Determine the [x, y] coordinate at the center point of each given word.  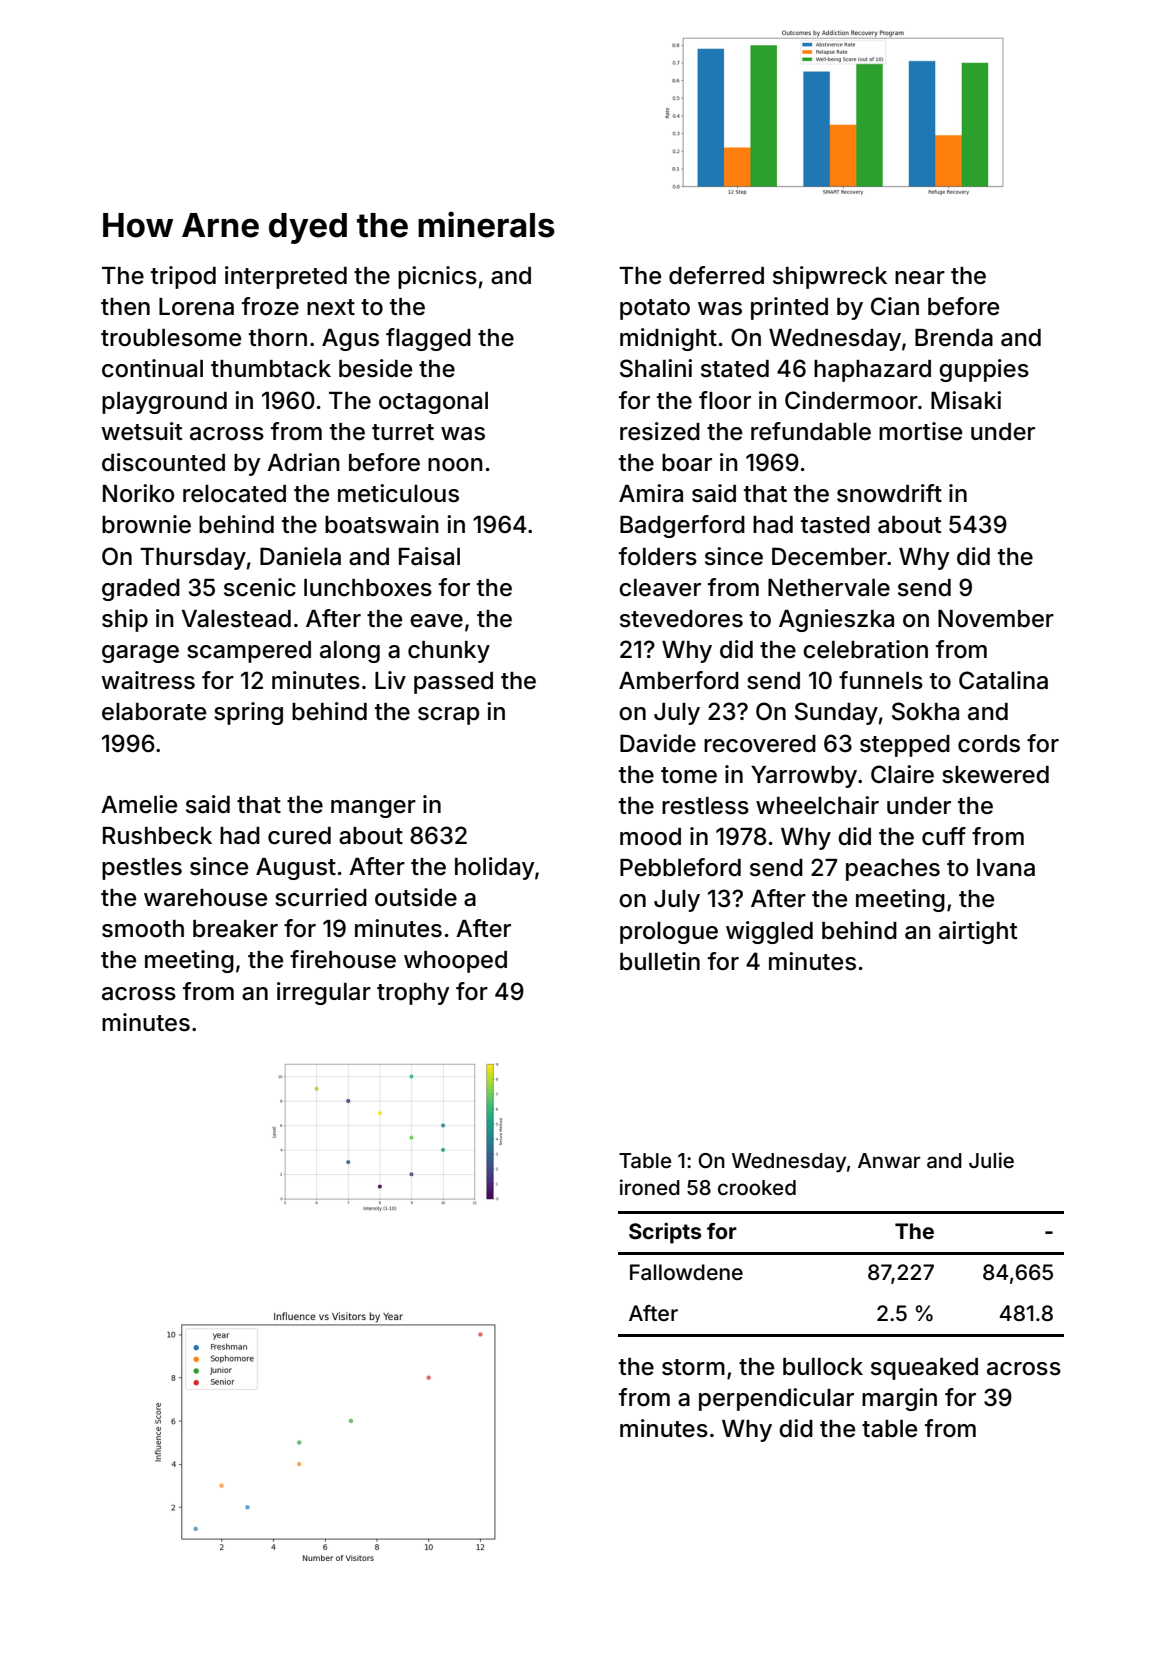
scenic [260, 587]
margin [899, 1399]
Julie [991, 1160]
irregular [324, 993]
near [920, 278]
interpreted [286, 277]
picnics [437, 277]
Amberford [679, 680]
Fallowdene [686, 1272]
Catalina [1003, 680]
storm [693, 1367]
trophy [413, 994]
